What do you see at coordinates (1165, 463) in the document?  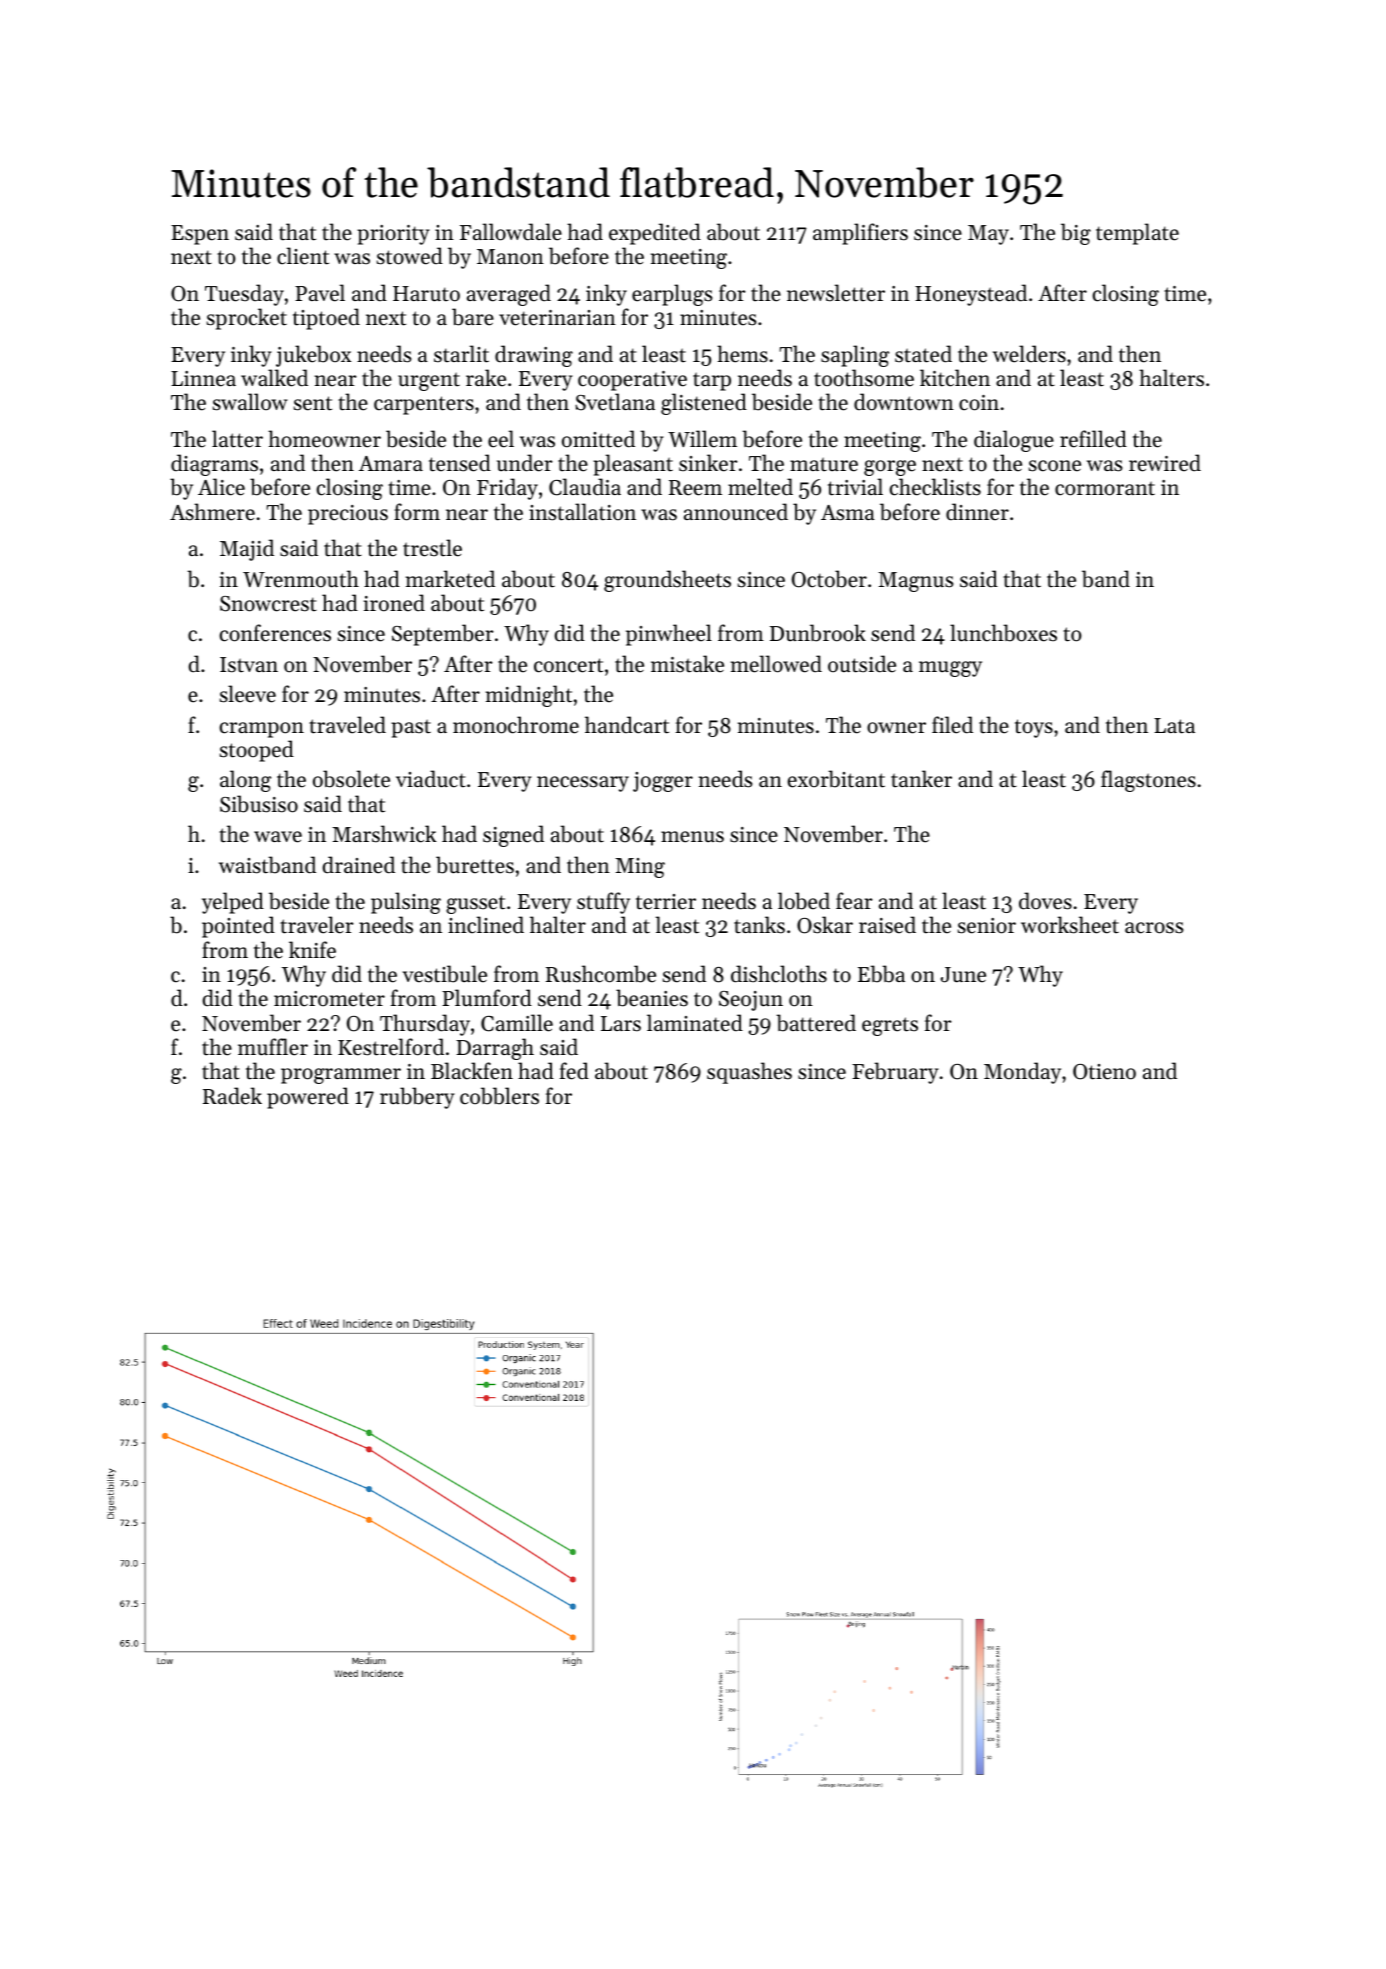 I see `rewired` at bounding box center [1165, 463].
